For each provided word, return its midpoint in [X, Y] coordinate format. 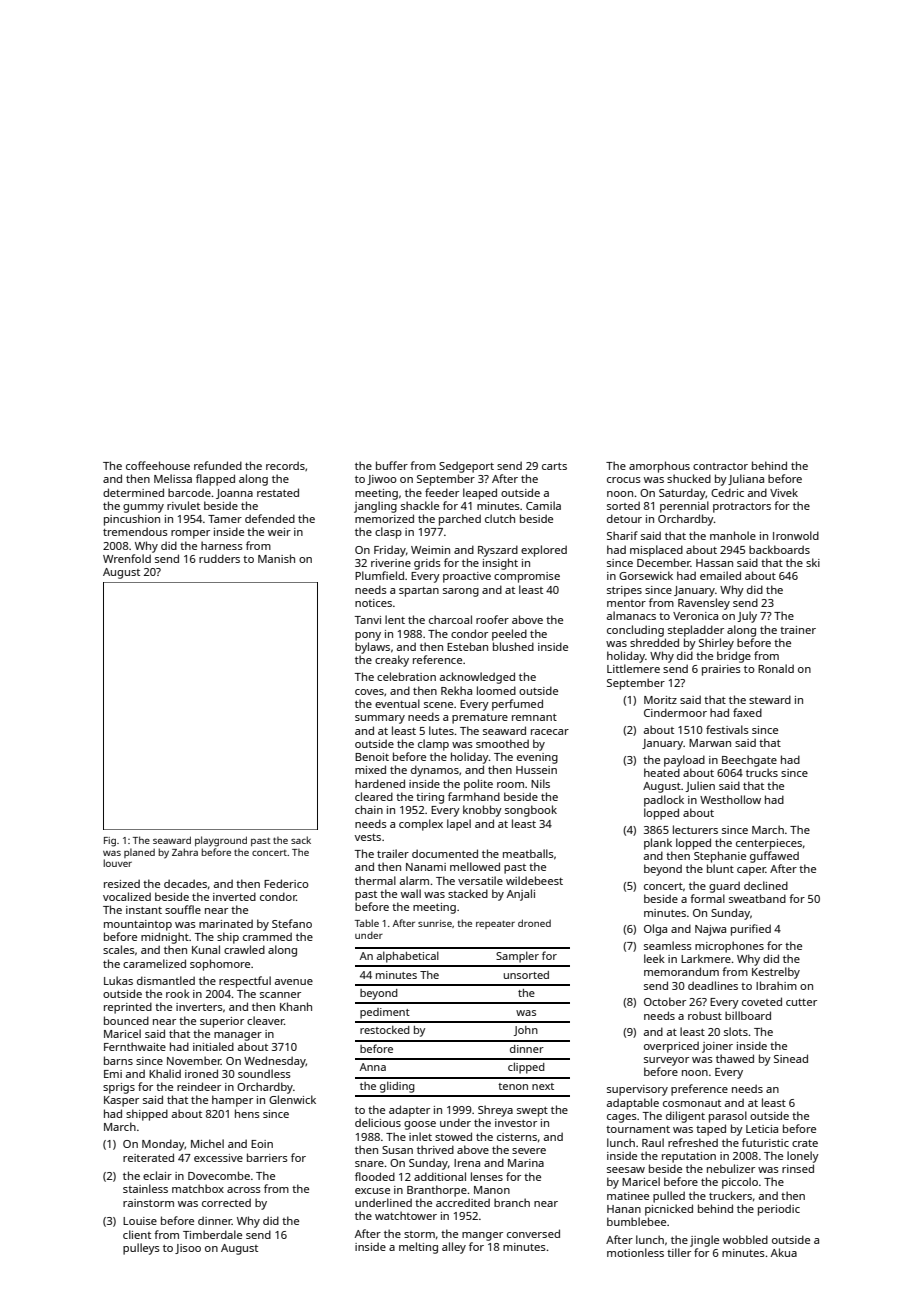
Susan [397, 1150]
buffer [392, 465]
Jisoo [188, 1249]
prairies [721, 670]
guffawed [774, 857]
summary [380, 719]
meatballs [528, 853]
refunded [218, 465]
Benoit [372, 757]
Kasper [121, 1101]
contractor [720, 466]
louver [117, 863]
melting [418, 1248]
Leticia [762, 1129]
